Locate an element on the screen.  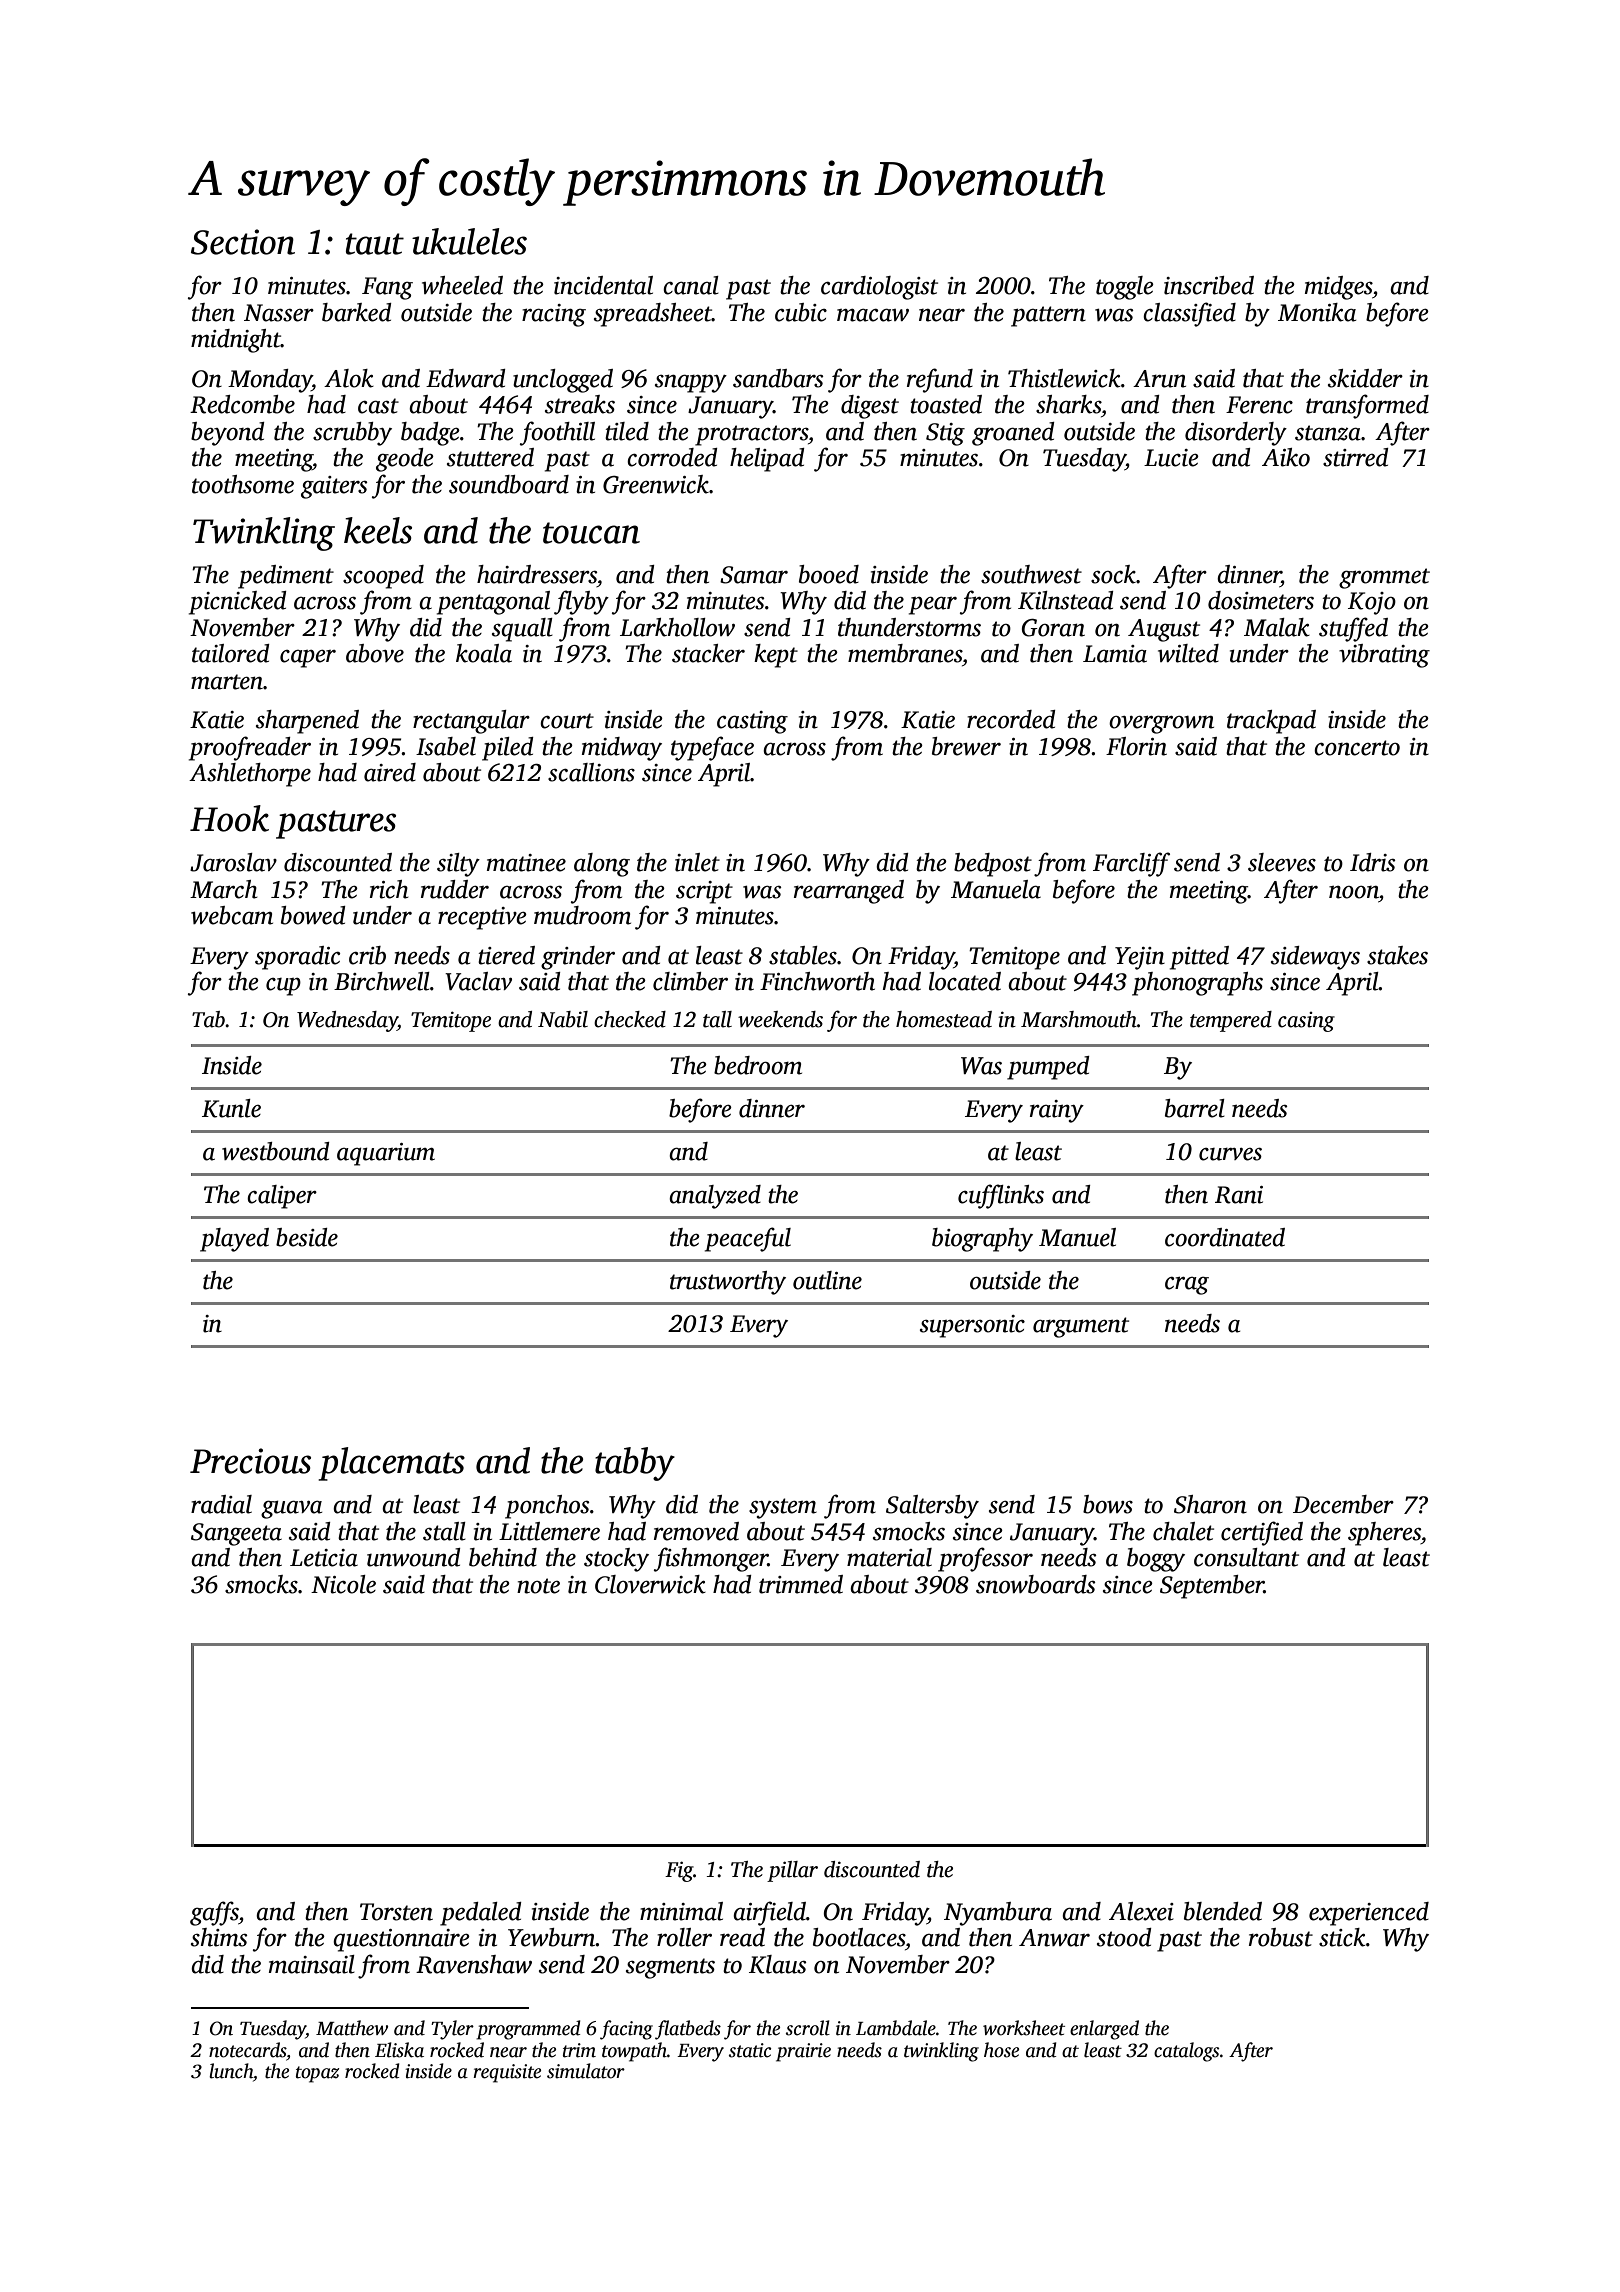
topaz is located at coordinates (317, 2074).
